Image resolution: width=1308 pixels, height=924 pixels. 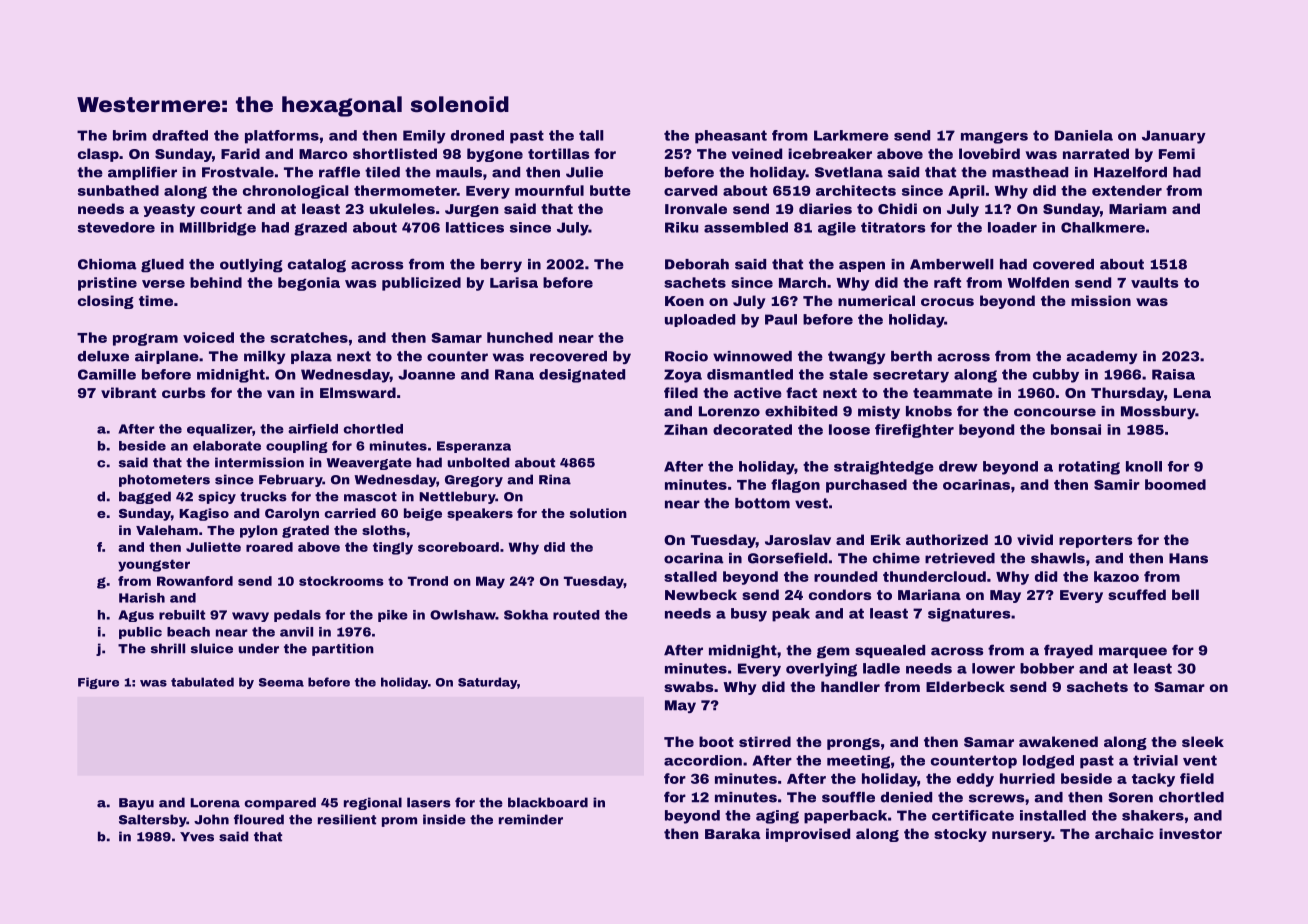 What do you see at coordinates (107, 374) in the page?
I see `Camille` at bounding box center [107, 374].
